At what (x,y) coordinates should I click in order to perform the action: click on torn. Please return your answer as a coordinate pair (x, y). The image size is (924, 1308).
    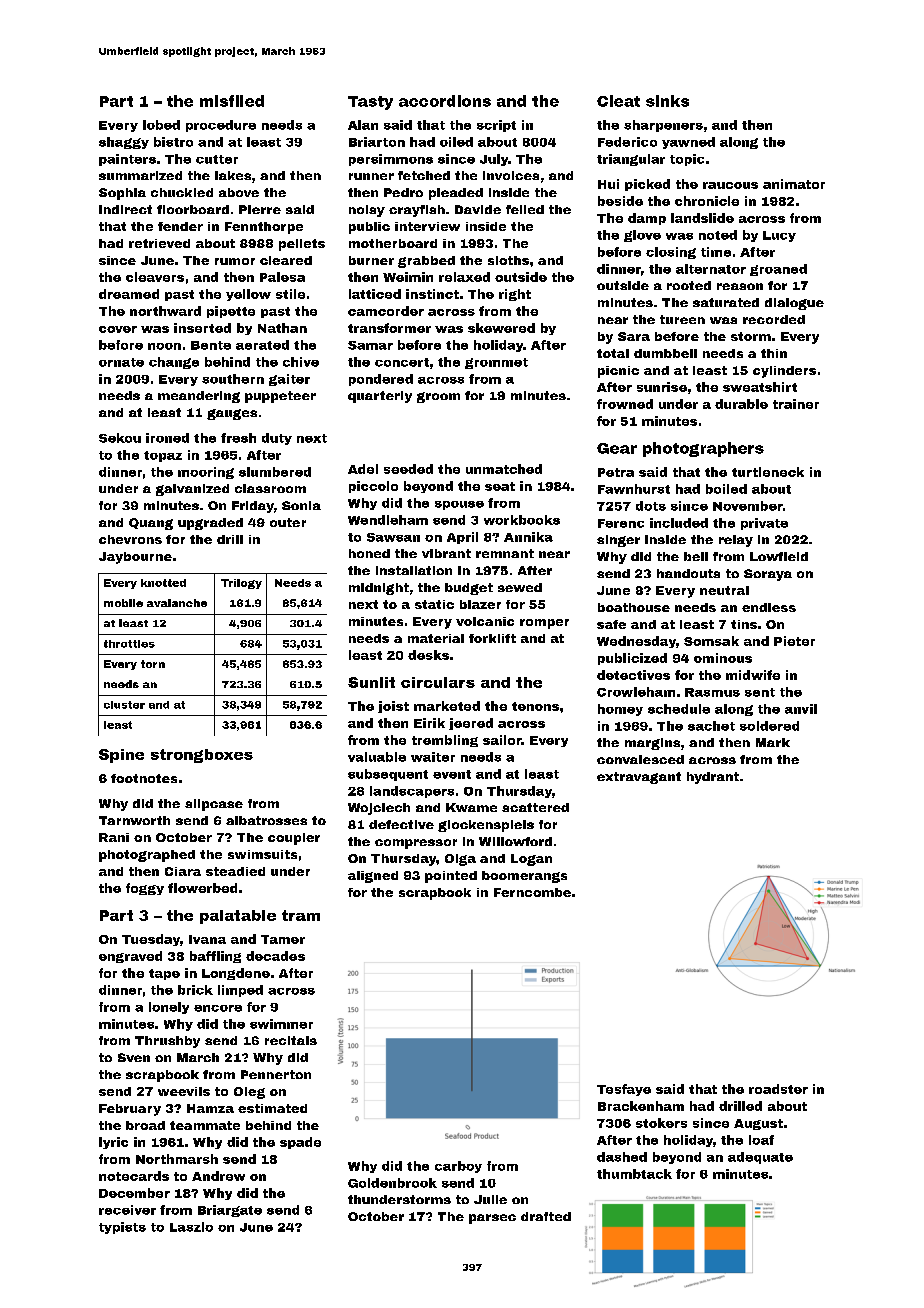
    Looking at the image, I should click on (153, 664).
